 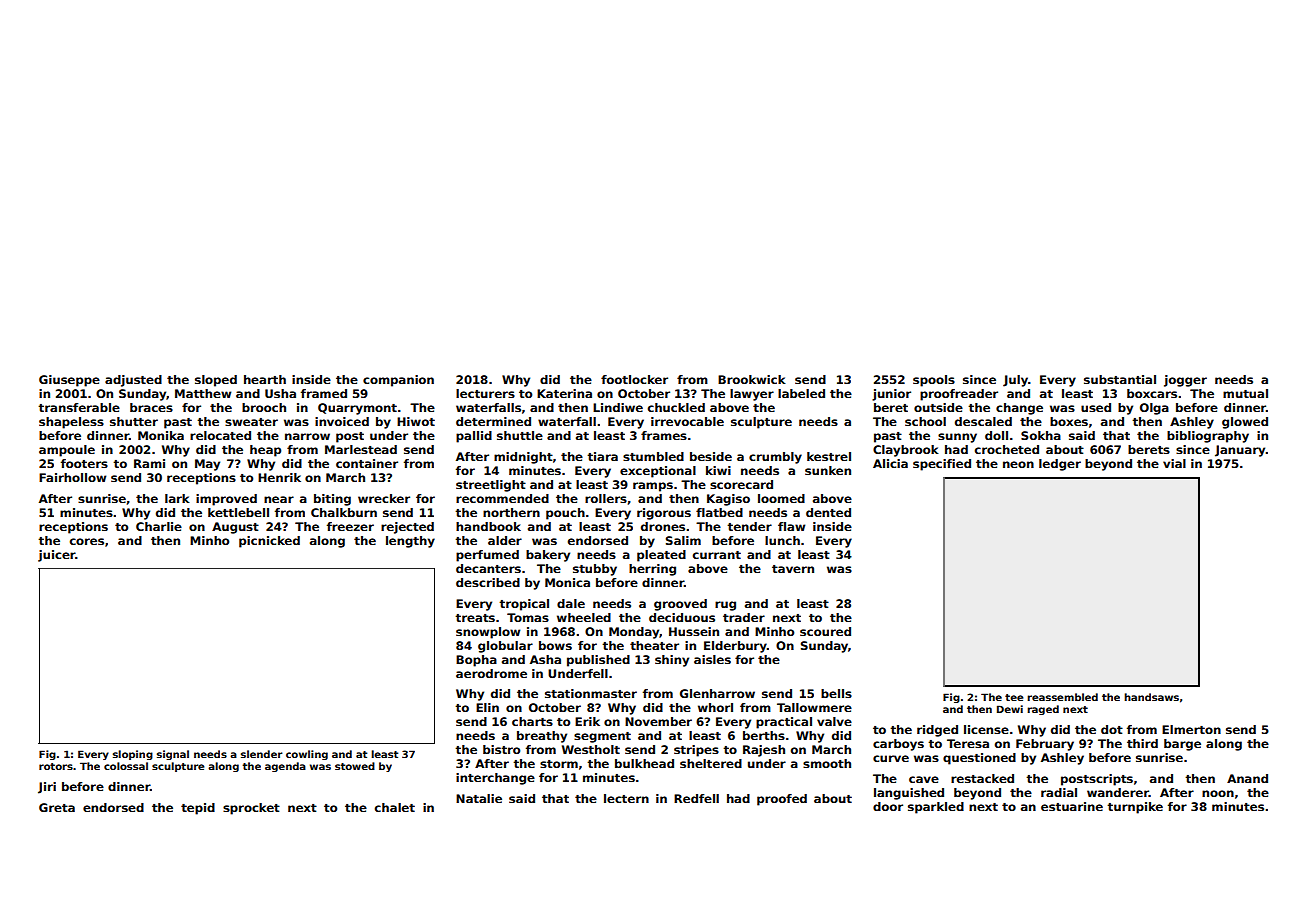 What do you see at coordinates (410, 542) in the screenshot?
I see `lengthy` at bounding box center [410, 542].
